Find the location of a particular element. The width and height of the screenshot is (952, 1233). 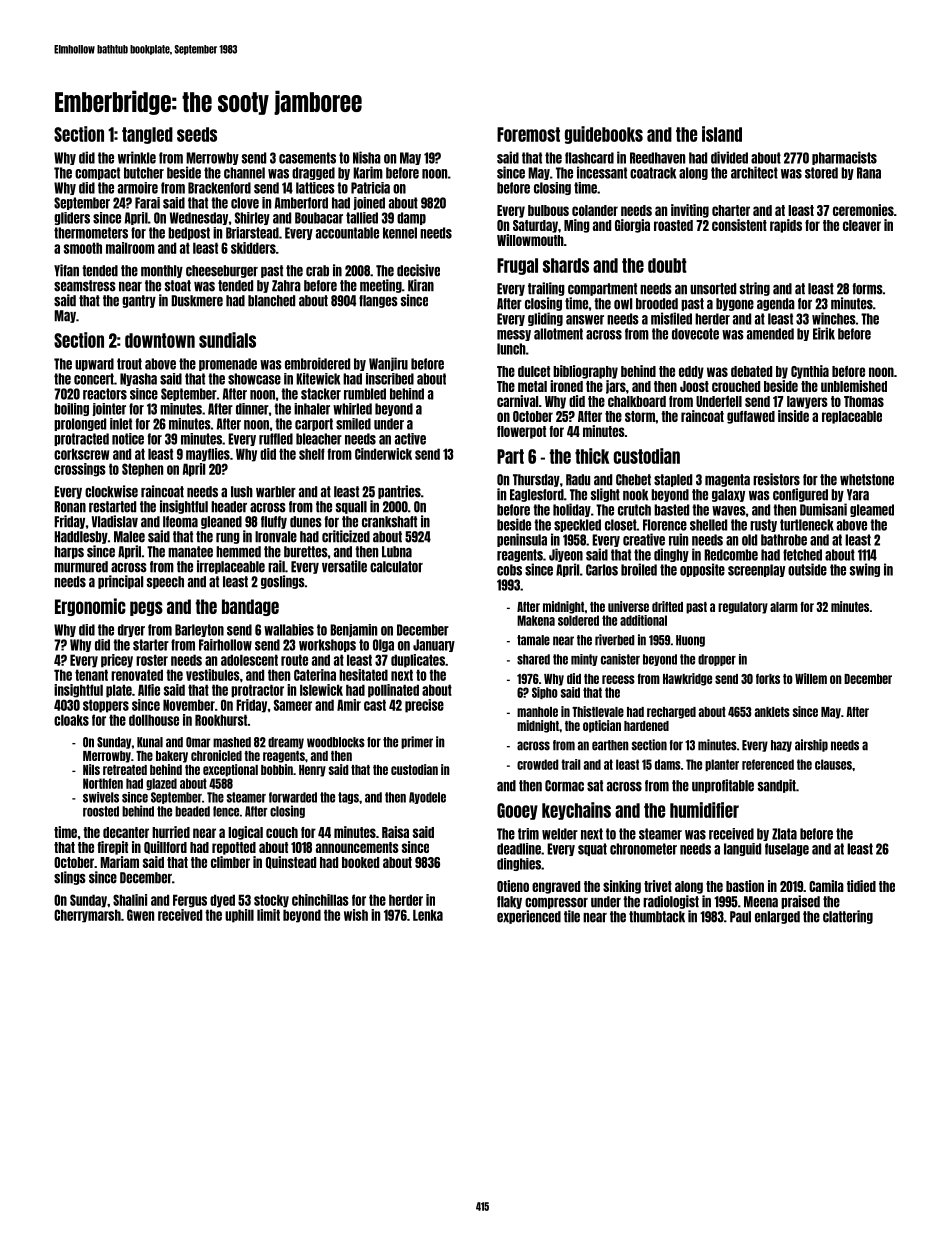

thumbtack is located at coordinates (657, 917).
